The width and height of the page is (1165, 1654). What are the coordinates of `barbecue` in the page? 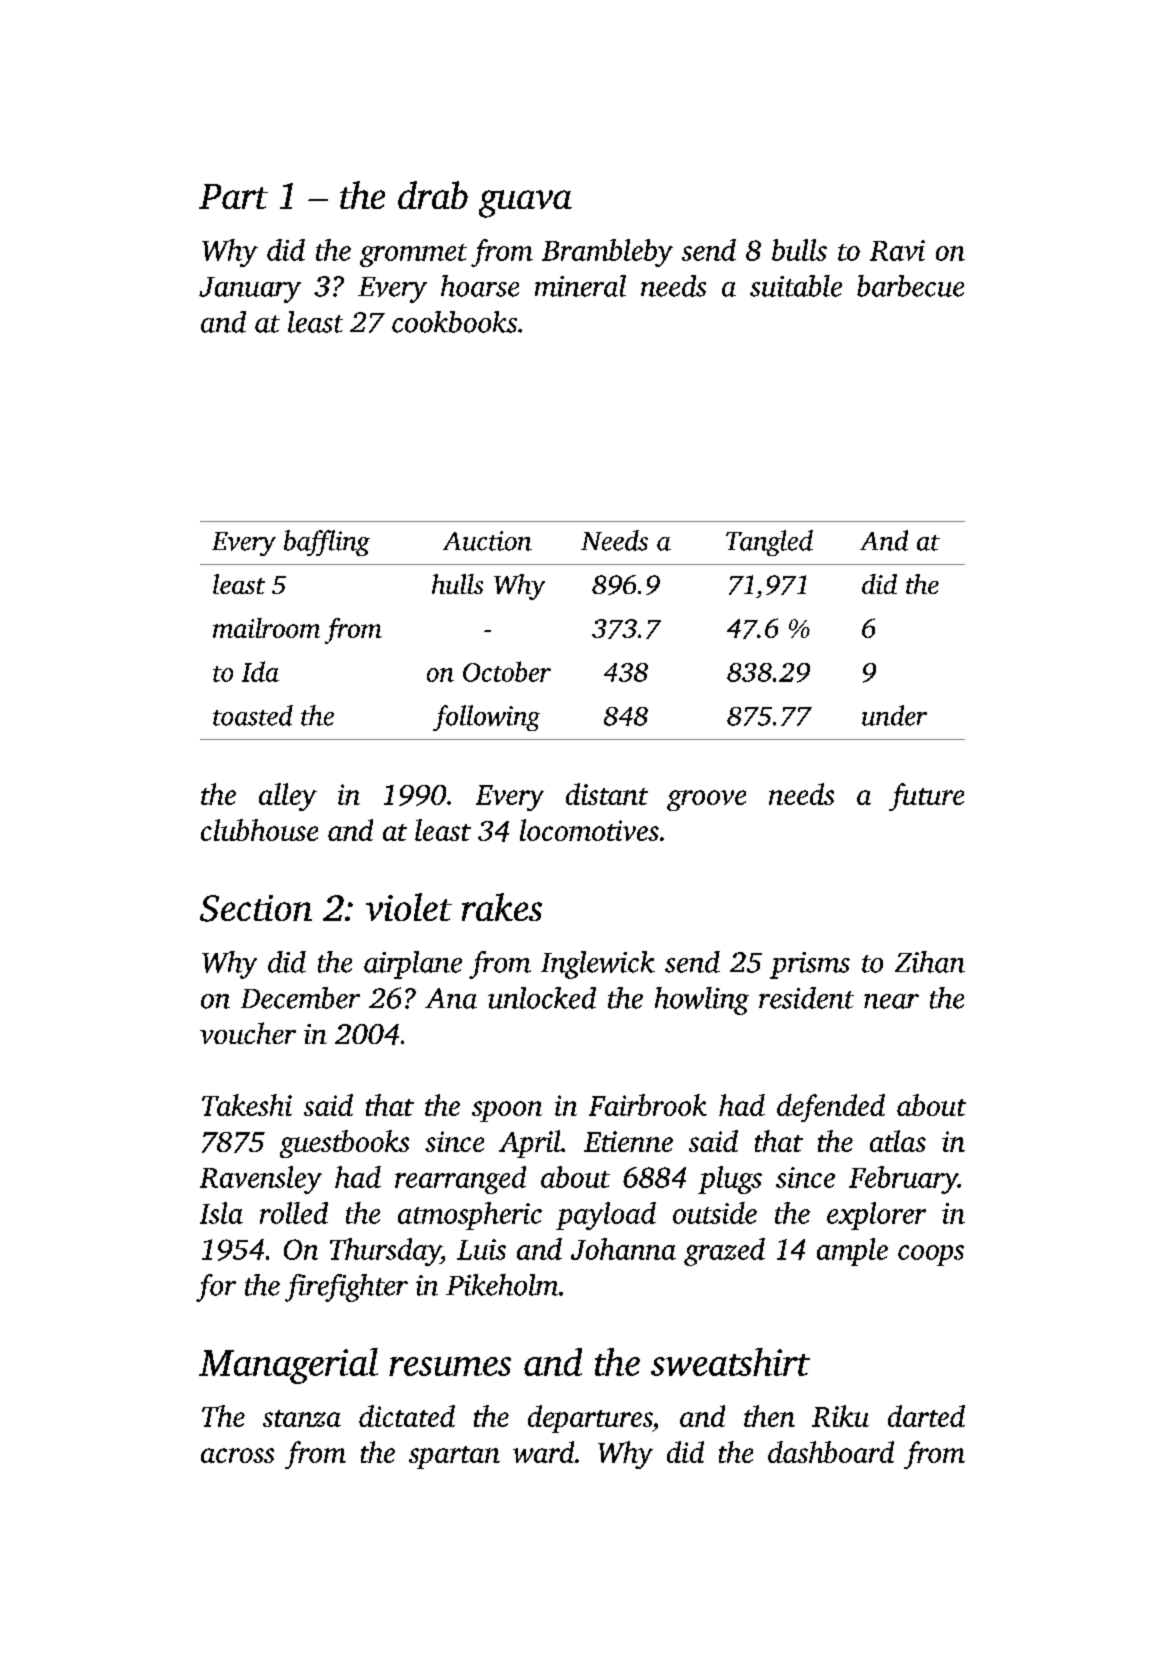 It's located at (910, 286).
